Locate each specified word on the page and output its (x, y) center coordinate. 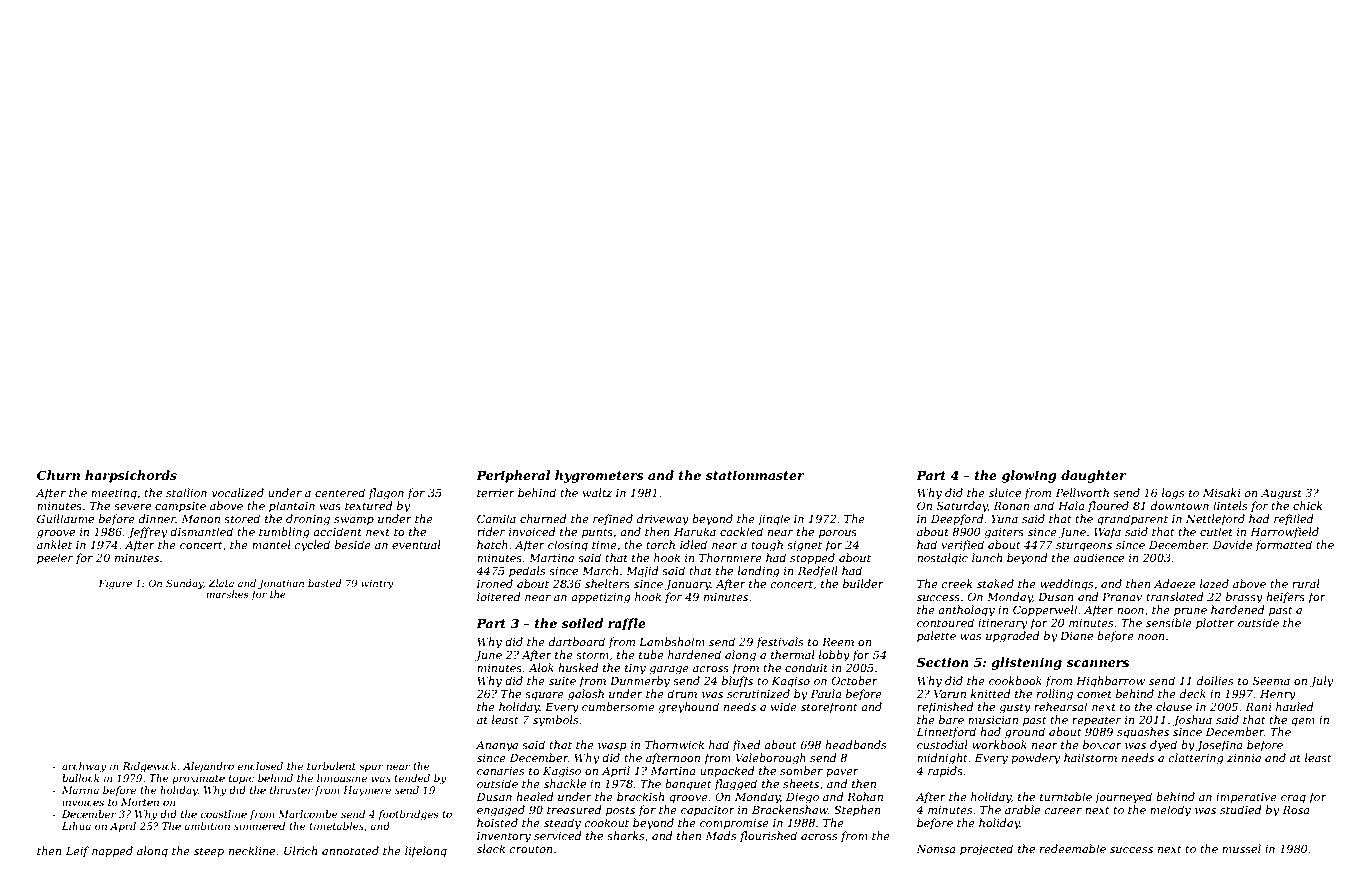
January (688, 585)
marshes (227, 594)
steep (209, 852)
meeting (114, 494)
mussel (1241, 848)
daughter (1094, 476)
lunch (987, 557)
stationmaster (755, 475)
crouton (531, 849)
